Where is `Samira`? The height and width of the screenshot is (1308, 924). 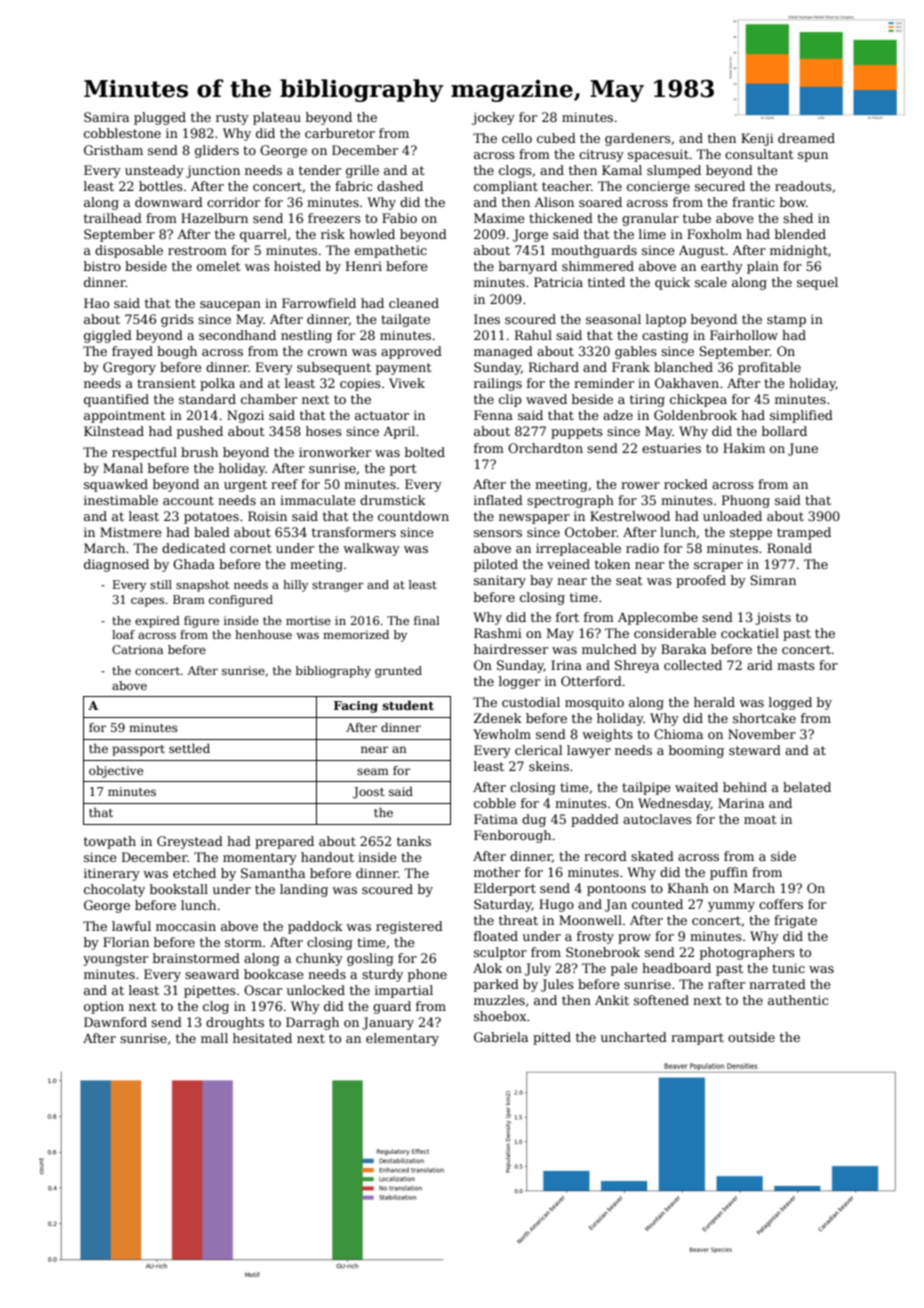 Samira is located at coordinates (106, 117).
